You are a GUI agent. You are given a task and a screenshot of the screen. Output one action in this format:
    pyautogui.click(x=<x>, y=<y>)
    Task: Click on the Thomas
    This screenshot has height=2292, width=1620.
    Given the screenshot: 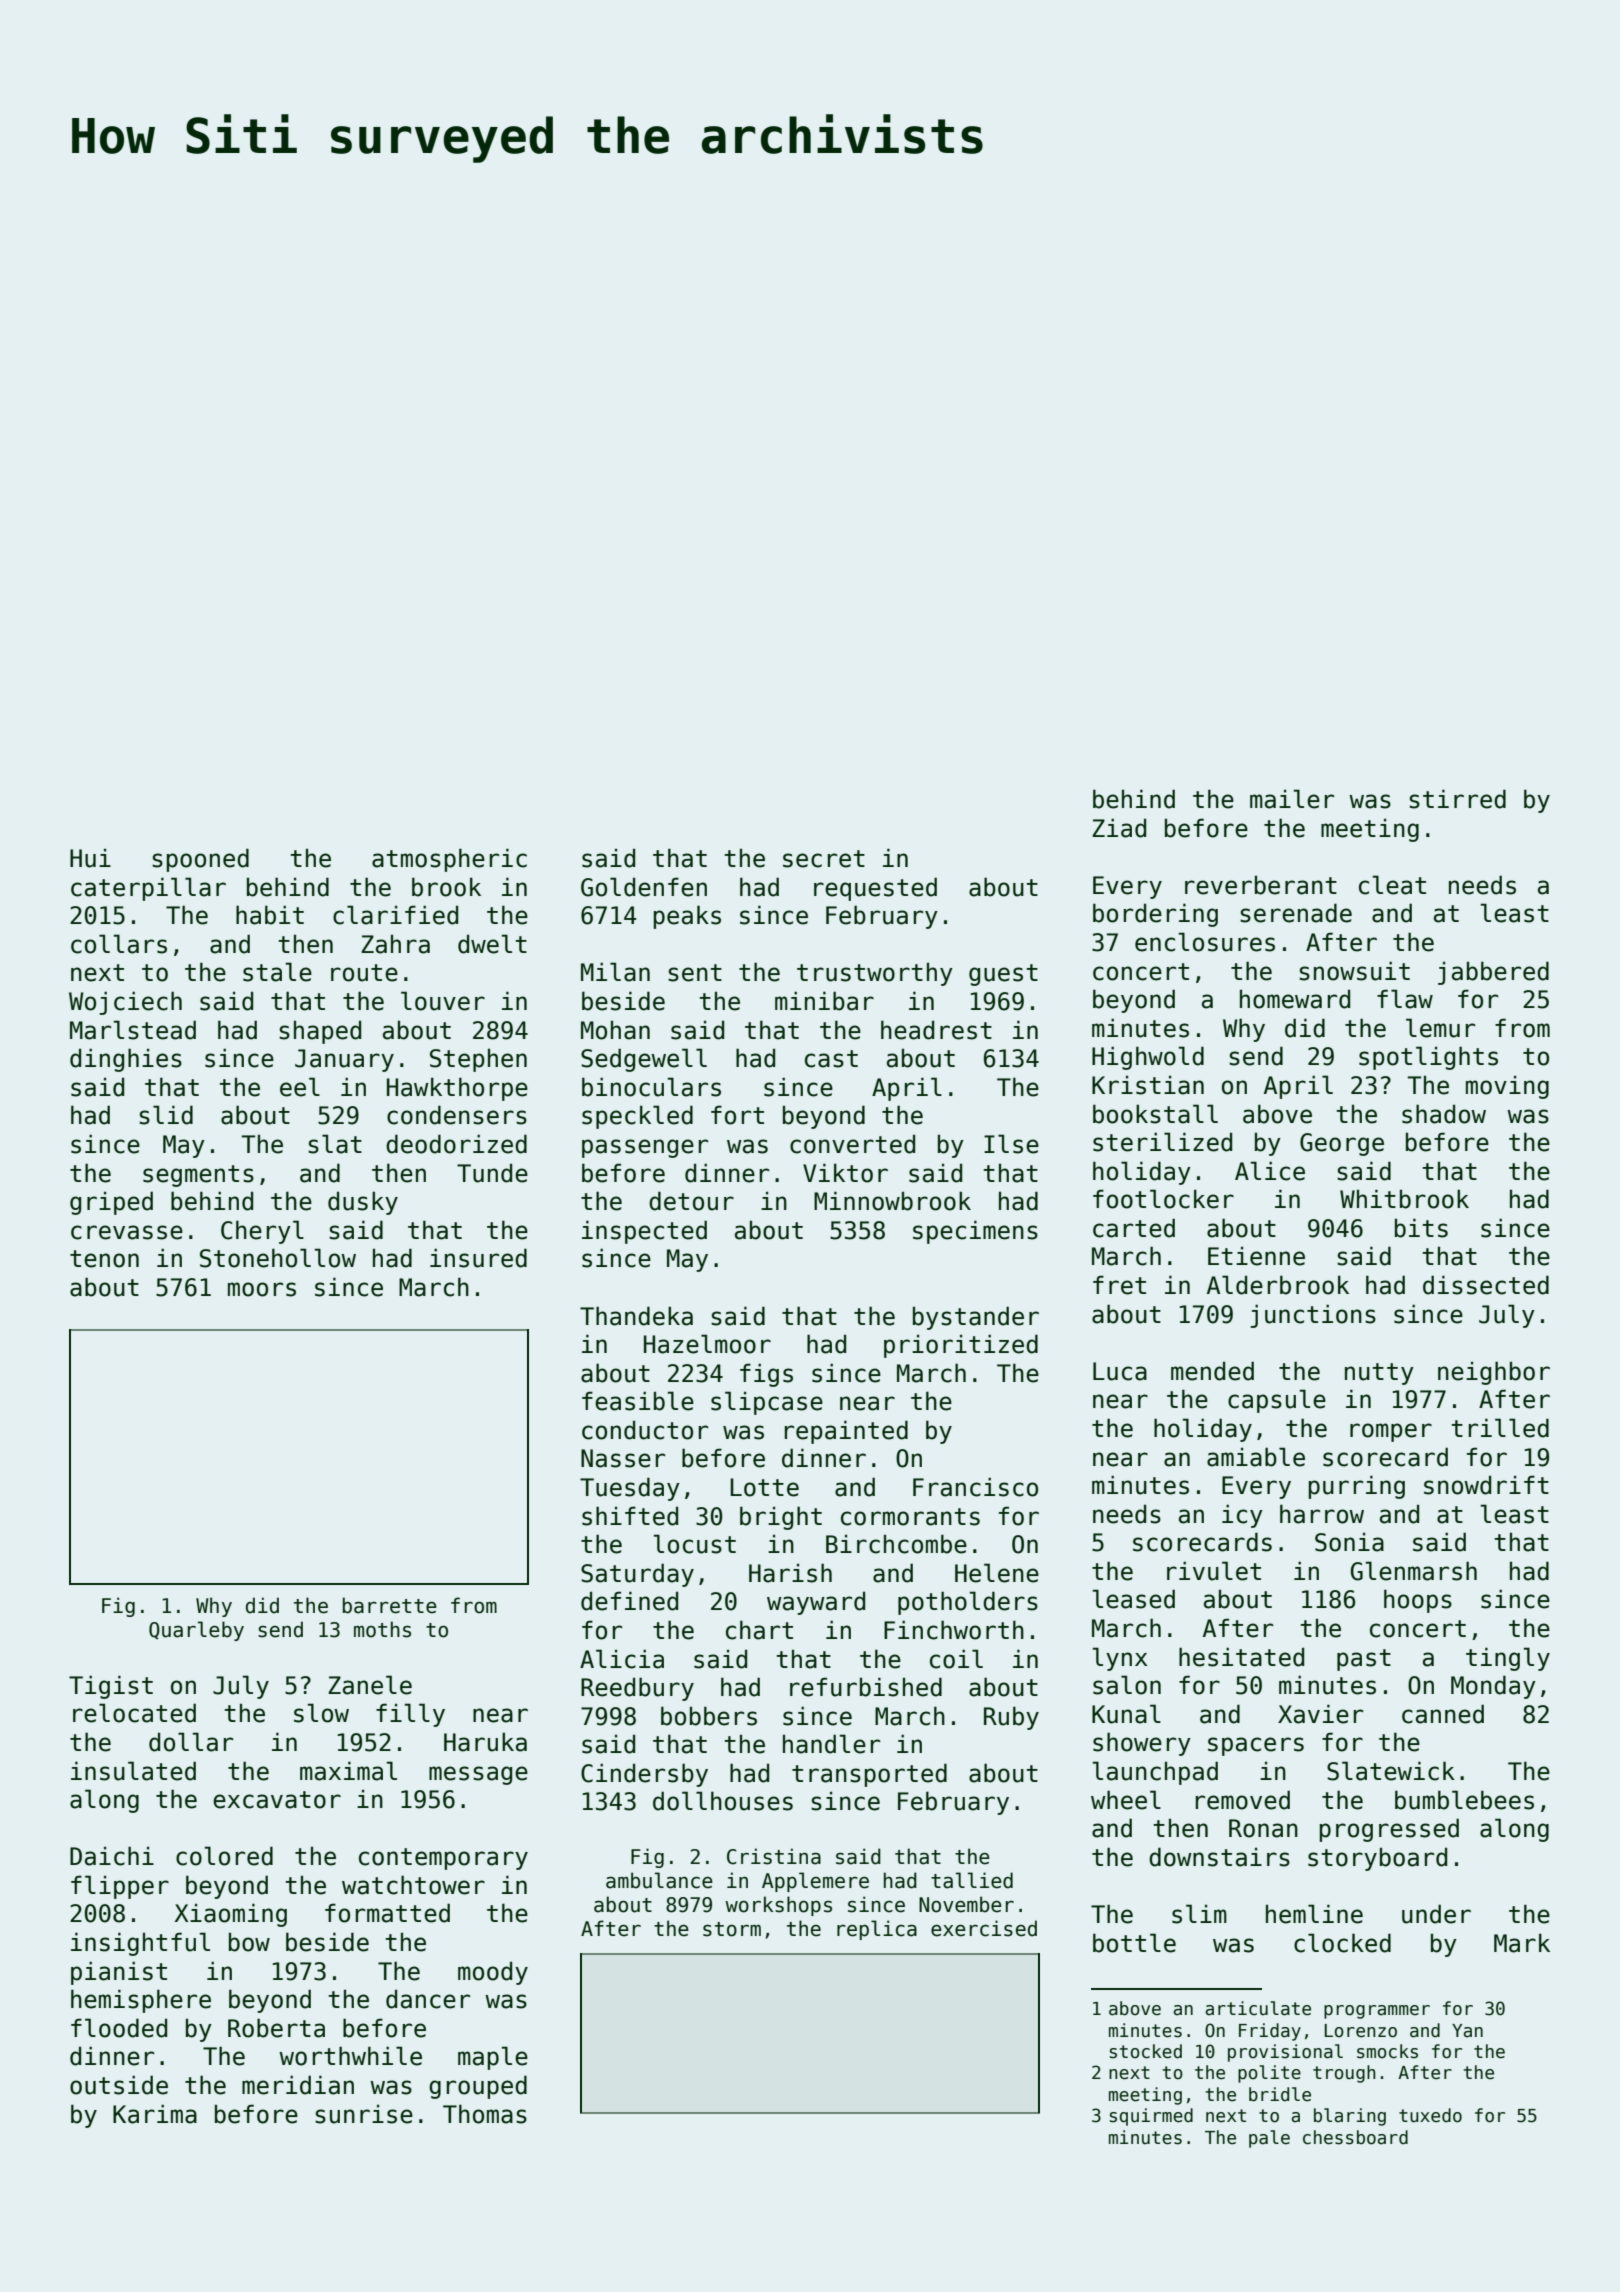 What is the action you would take?
    pyautogui.click(x=485, y=2114)
